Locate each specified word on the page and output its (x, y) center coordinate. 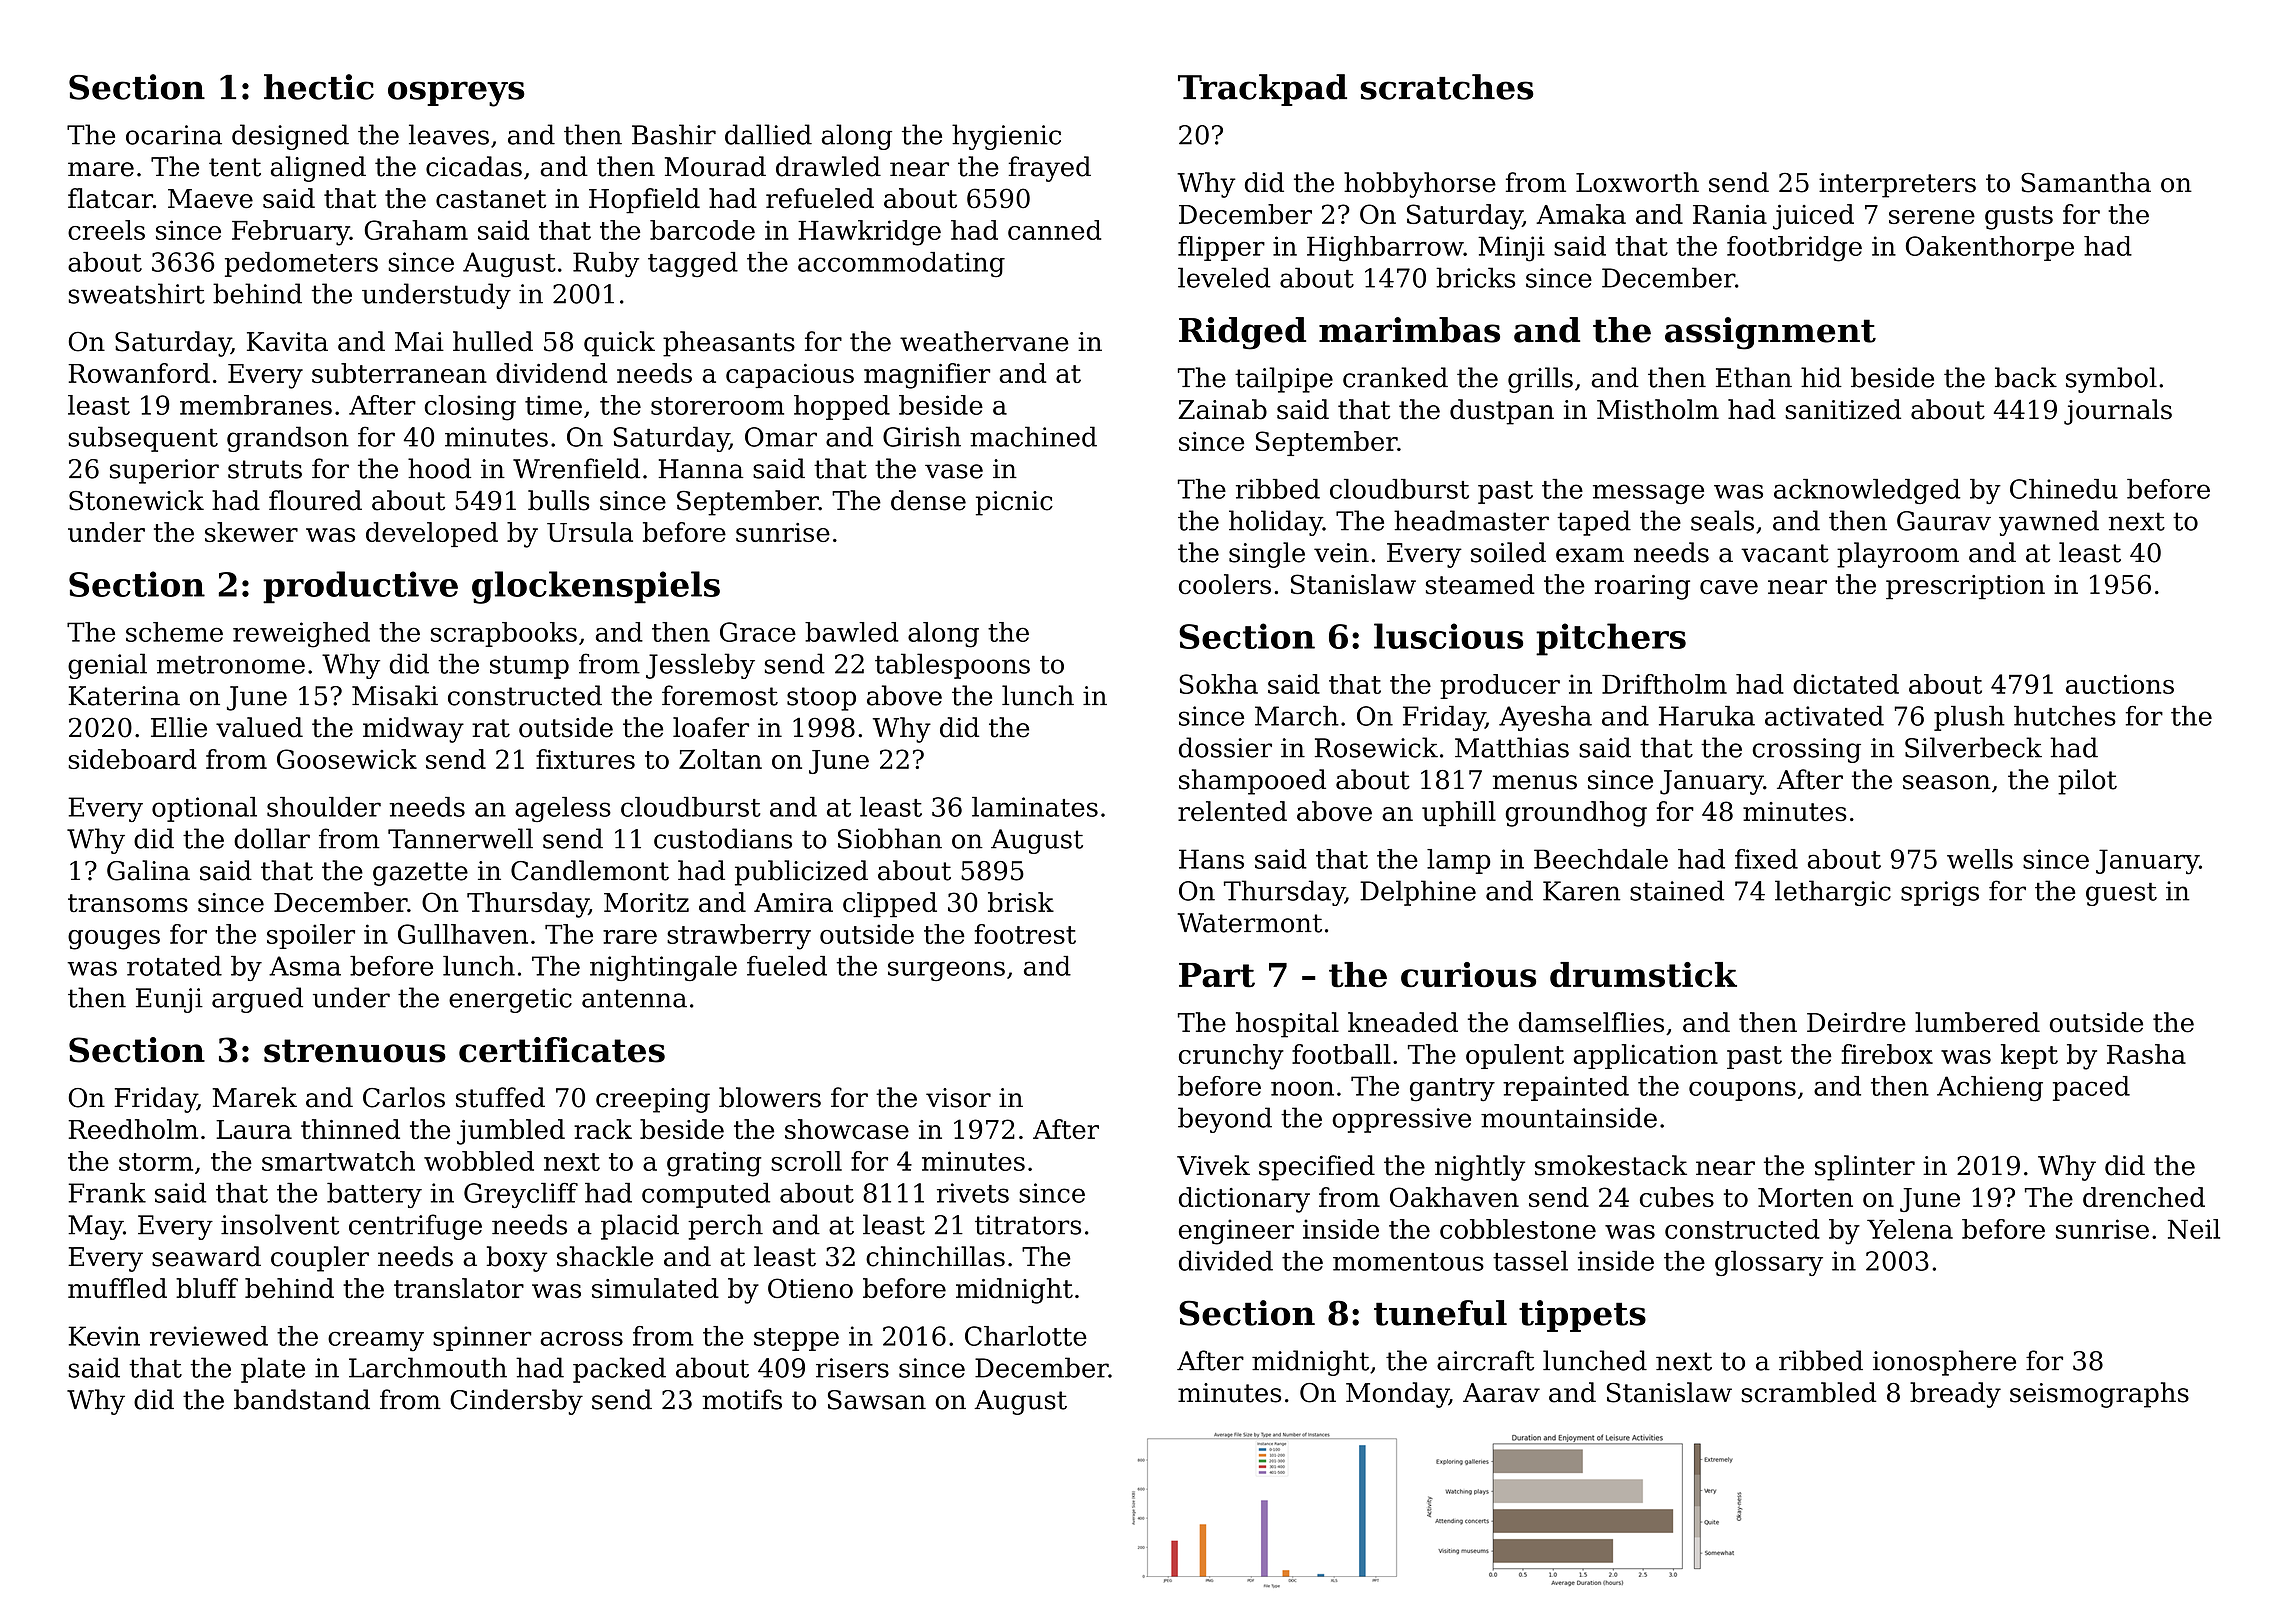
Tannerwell (460, 838)
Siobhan (890, 838)
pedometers (301, 264)
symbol (2111, 380)
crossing (1806, 750)
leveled (1224, 277)
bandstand (302, 1399)
